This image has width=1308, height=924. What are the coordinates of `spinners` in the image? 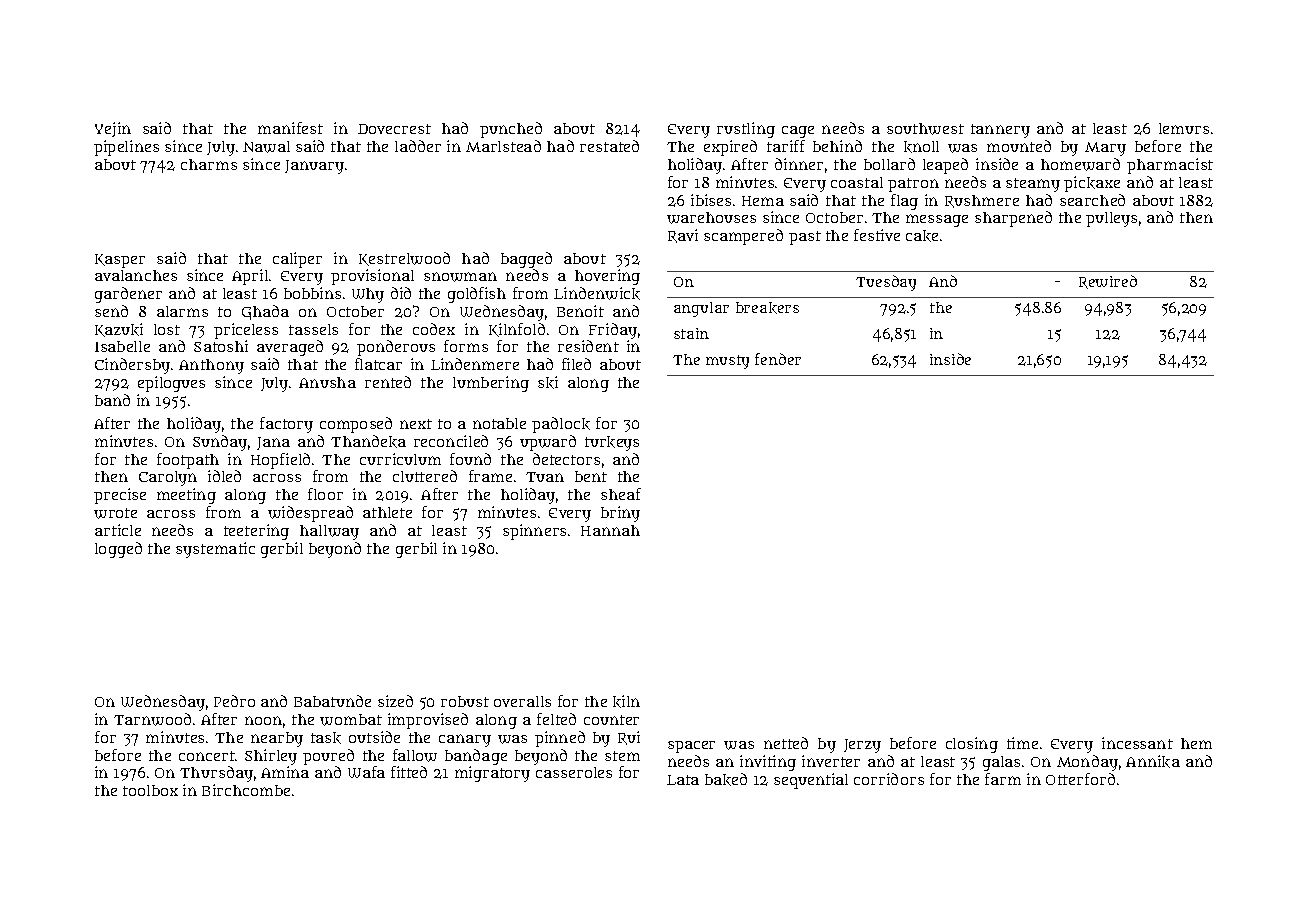 It's located at (534, 532).
